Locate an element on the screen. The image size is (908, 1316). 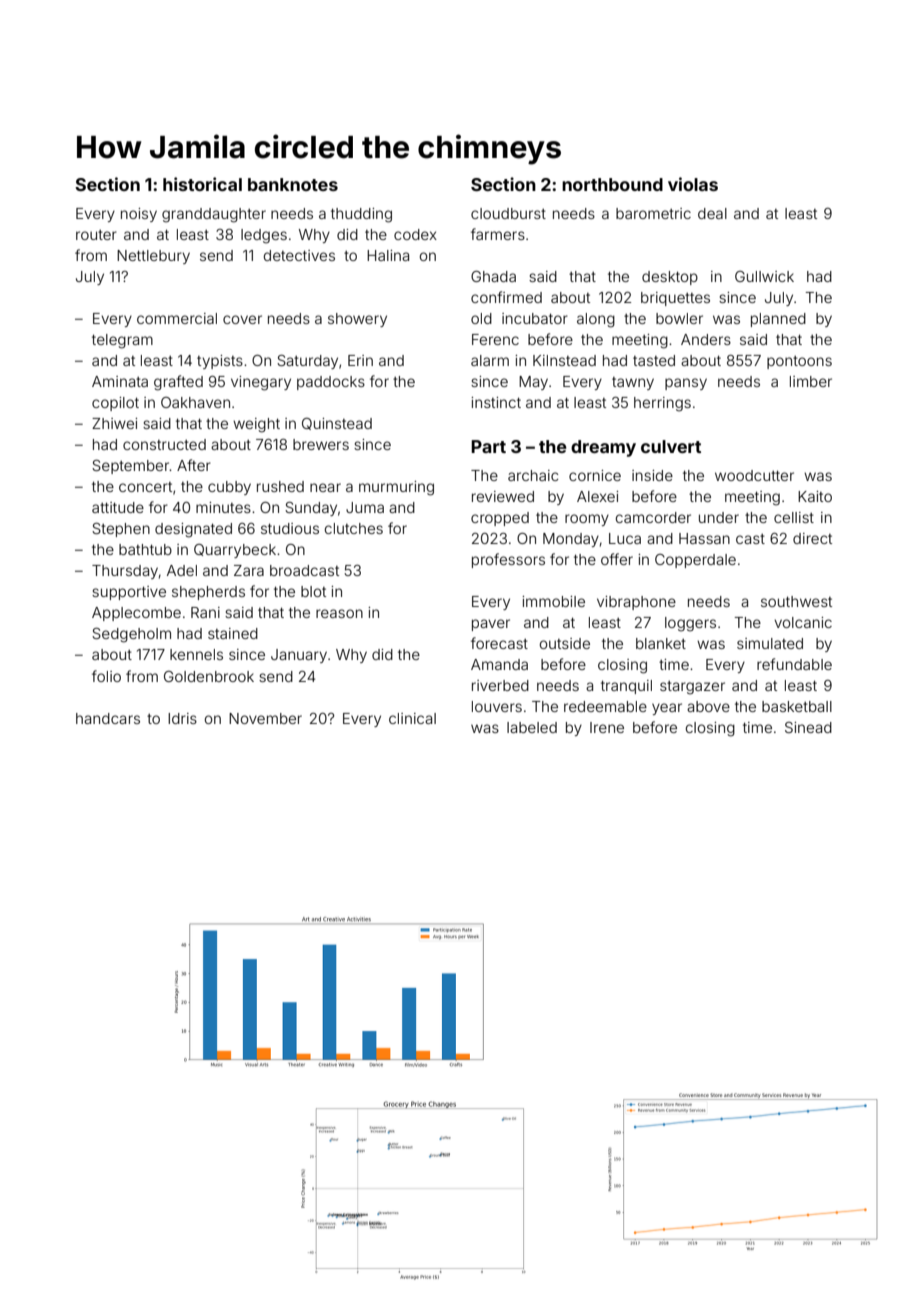
archaic is located at coordinates (533, 475).
